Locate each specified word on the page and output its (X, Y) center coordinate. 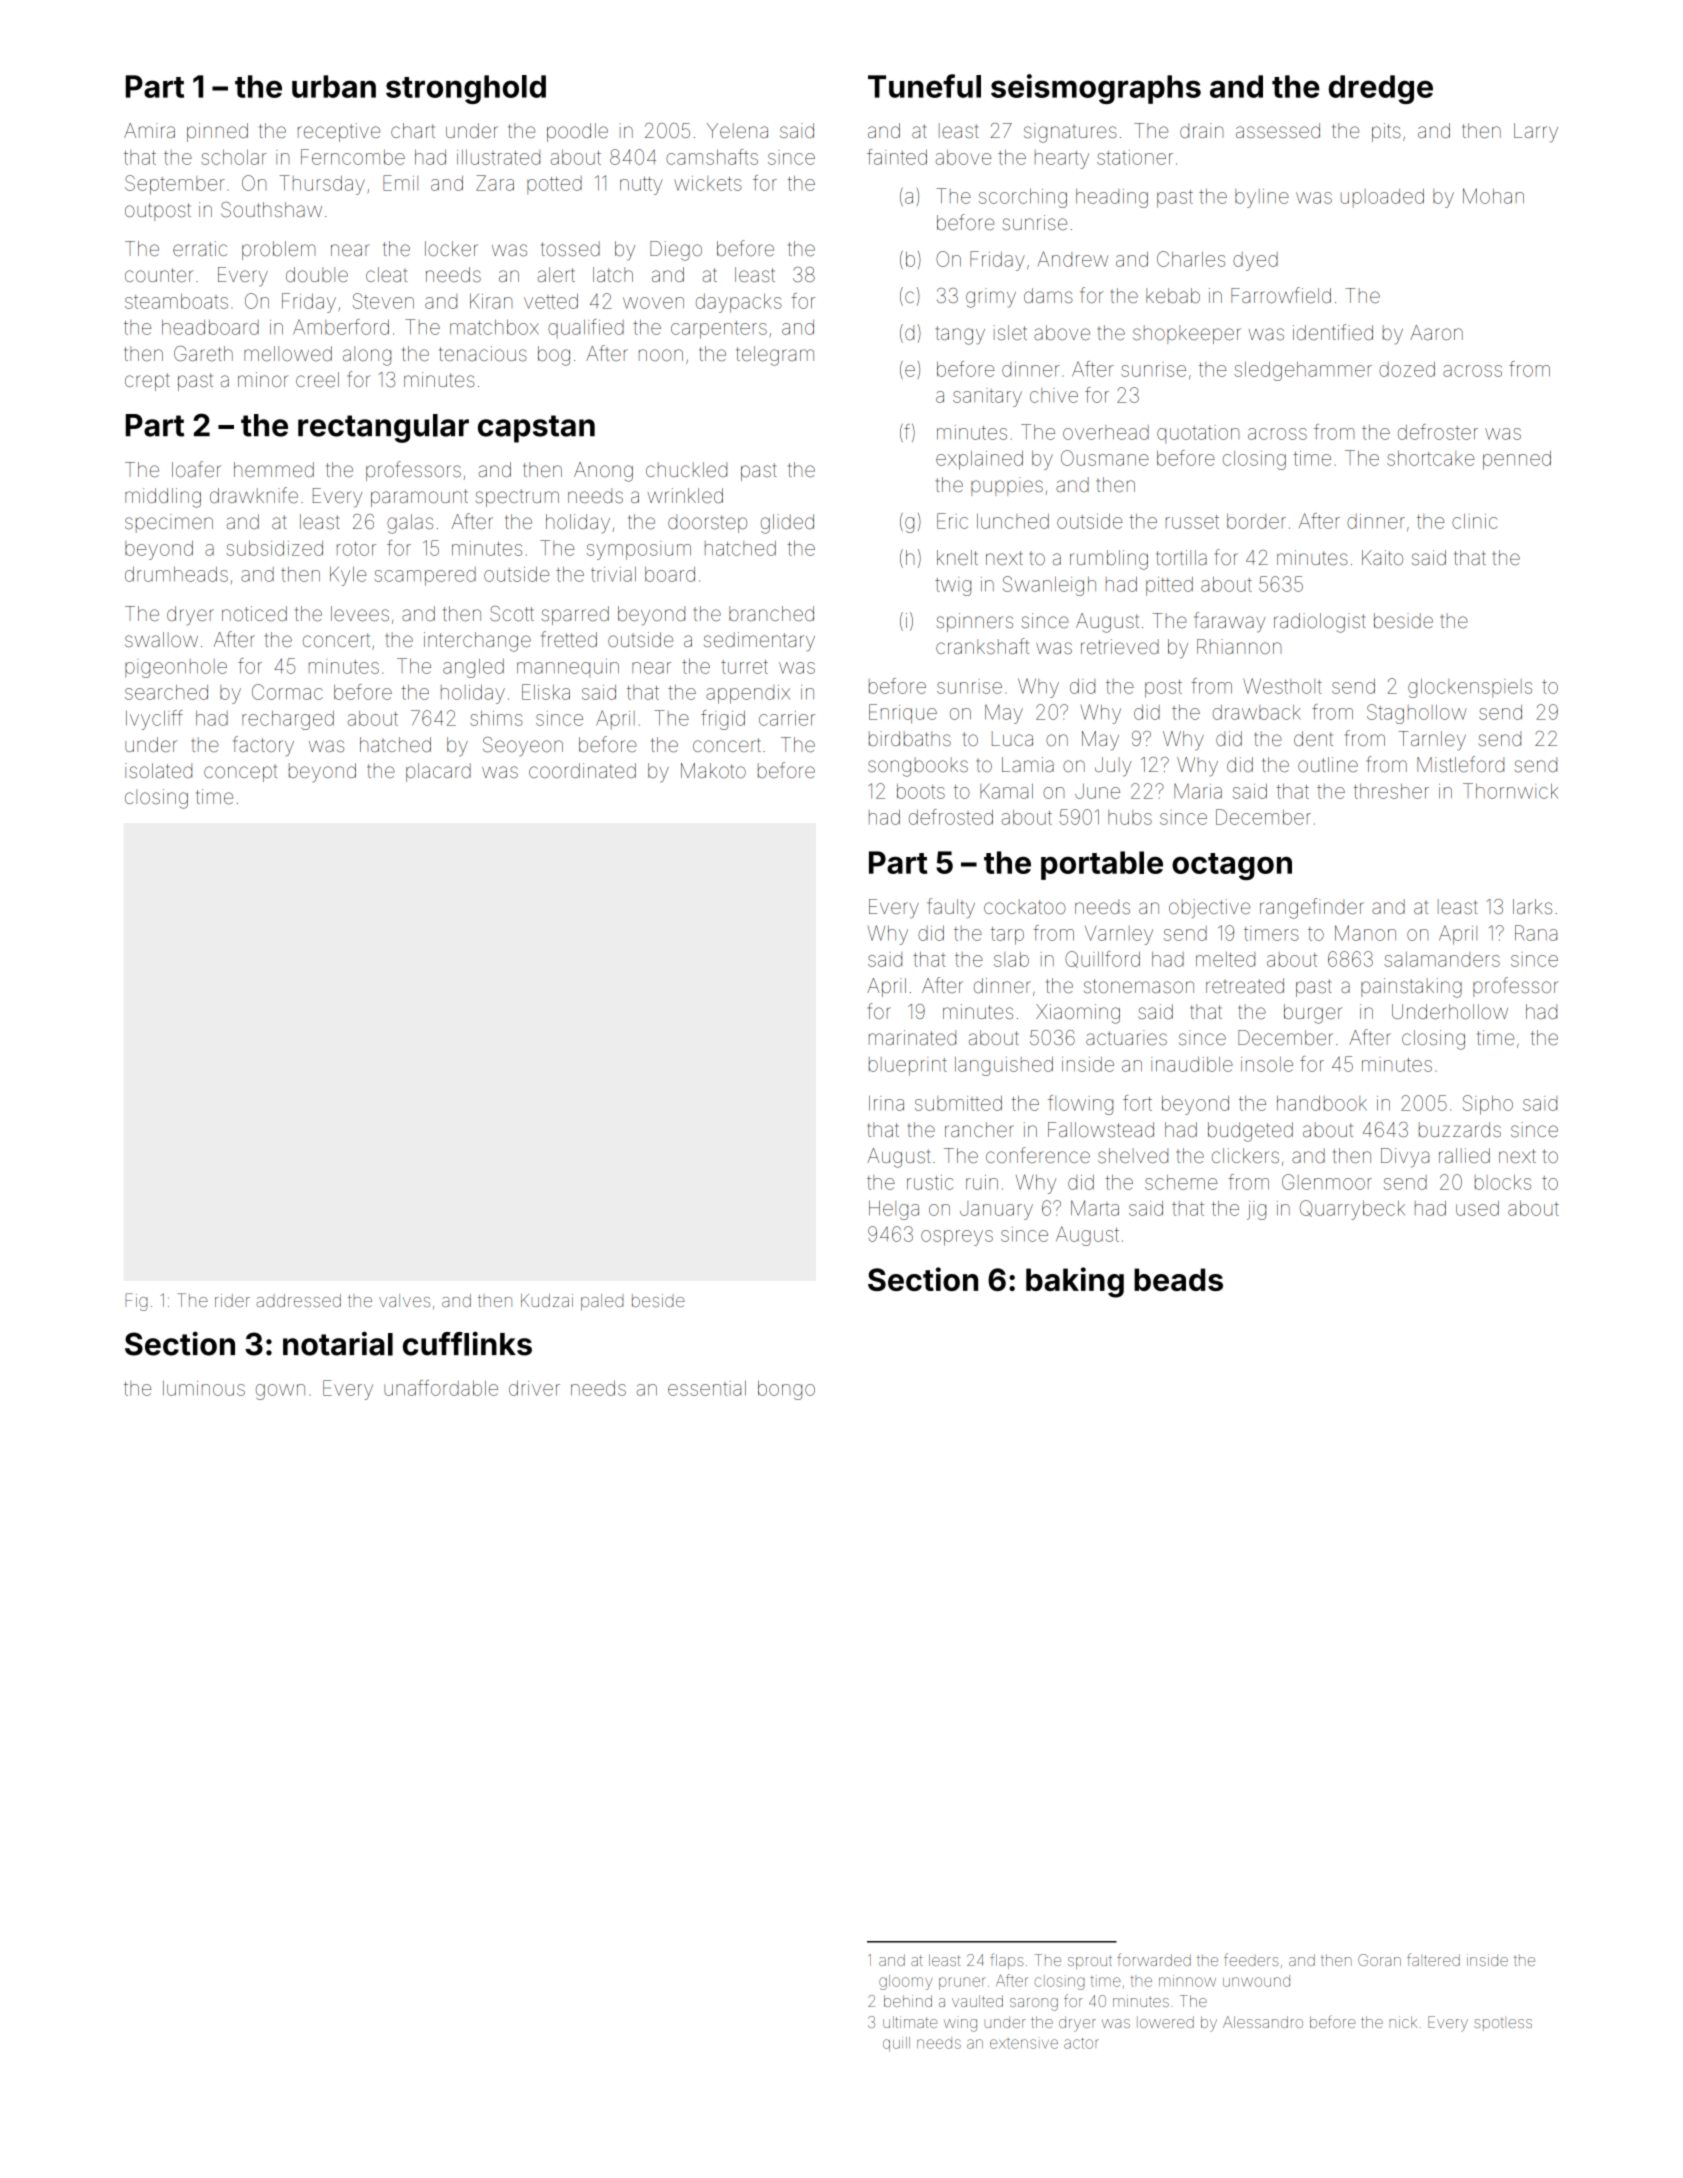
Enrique (903, 714)
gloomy (905, 1982)
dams (1048, 295)
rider (232, 1300)
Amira (149, 130)
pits (1386, 132)
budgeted (1250, 1132)
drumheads (176, 574)
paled (602, 1302)
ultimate (910, 2022)
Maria (1198, 791)
